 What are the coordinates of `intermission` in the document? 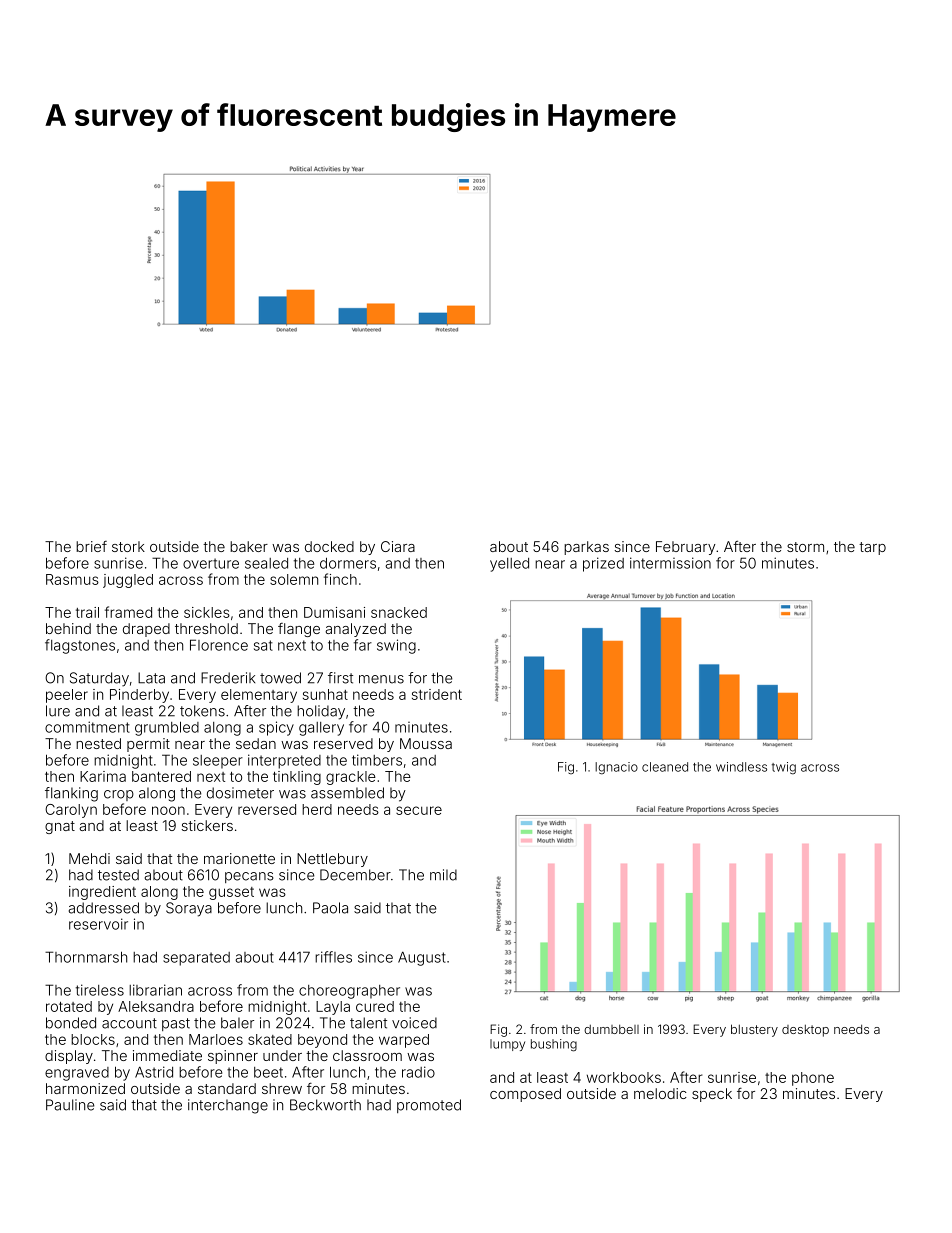 It's located at (670, 563).
